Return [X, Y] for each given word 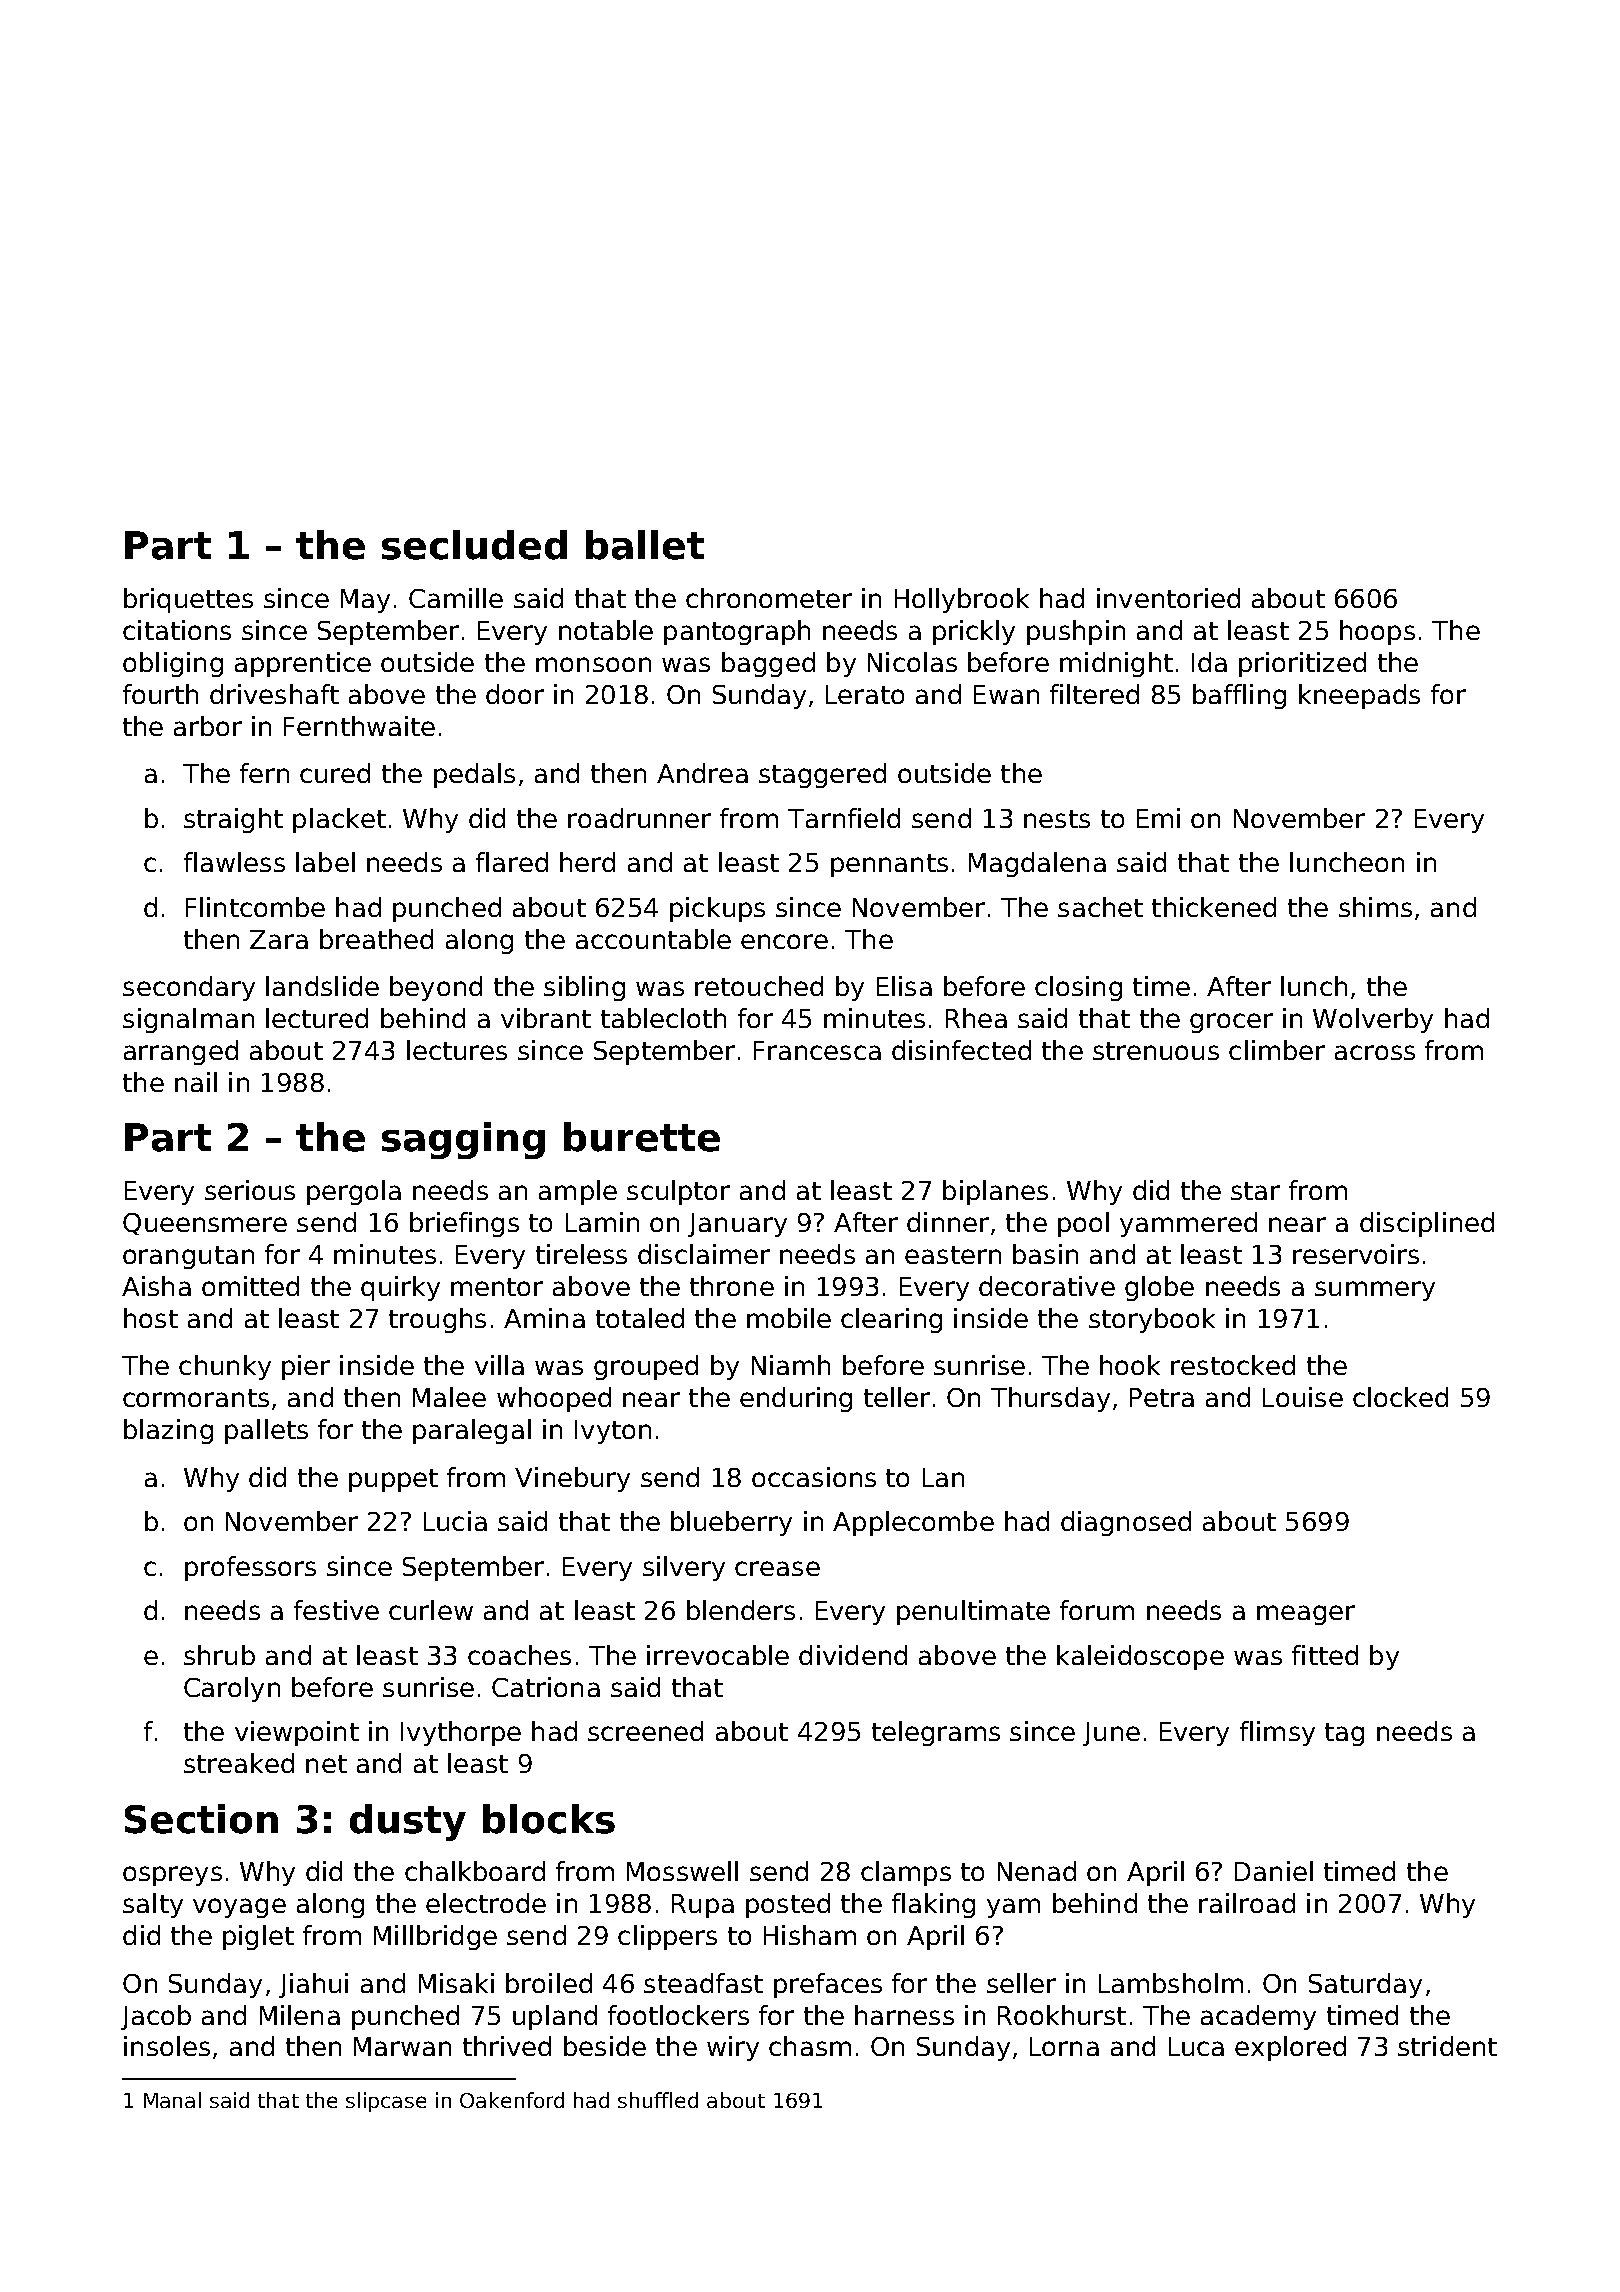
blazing [168, 1431]
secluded [474, 545]
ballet [645, 545]
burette [642, 1137]
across [1375, 1052]
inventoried [1168, 598]
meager [1306, 1615]
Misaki [456, 1983]
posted [788, 1905]
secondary [189, 988]
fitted [1325, 1655]
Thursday [1050, 1399]
